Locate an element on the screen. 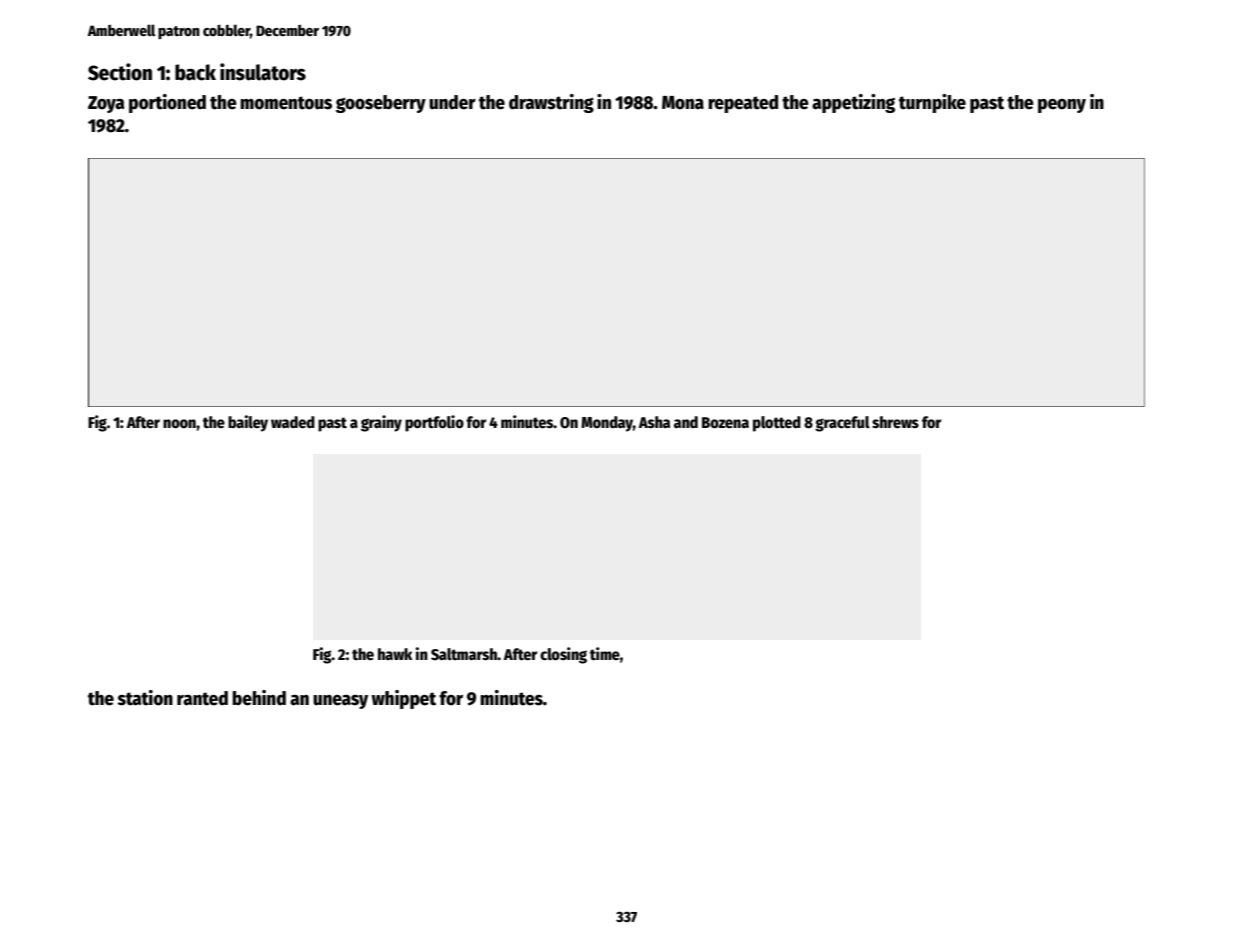 The image size is (1233, 952). insulators is located at coordinates (263, 72).
